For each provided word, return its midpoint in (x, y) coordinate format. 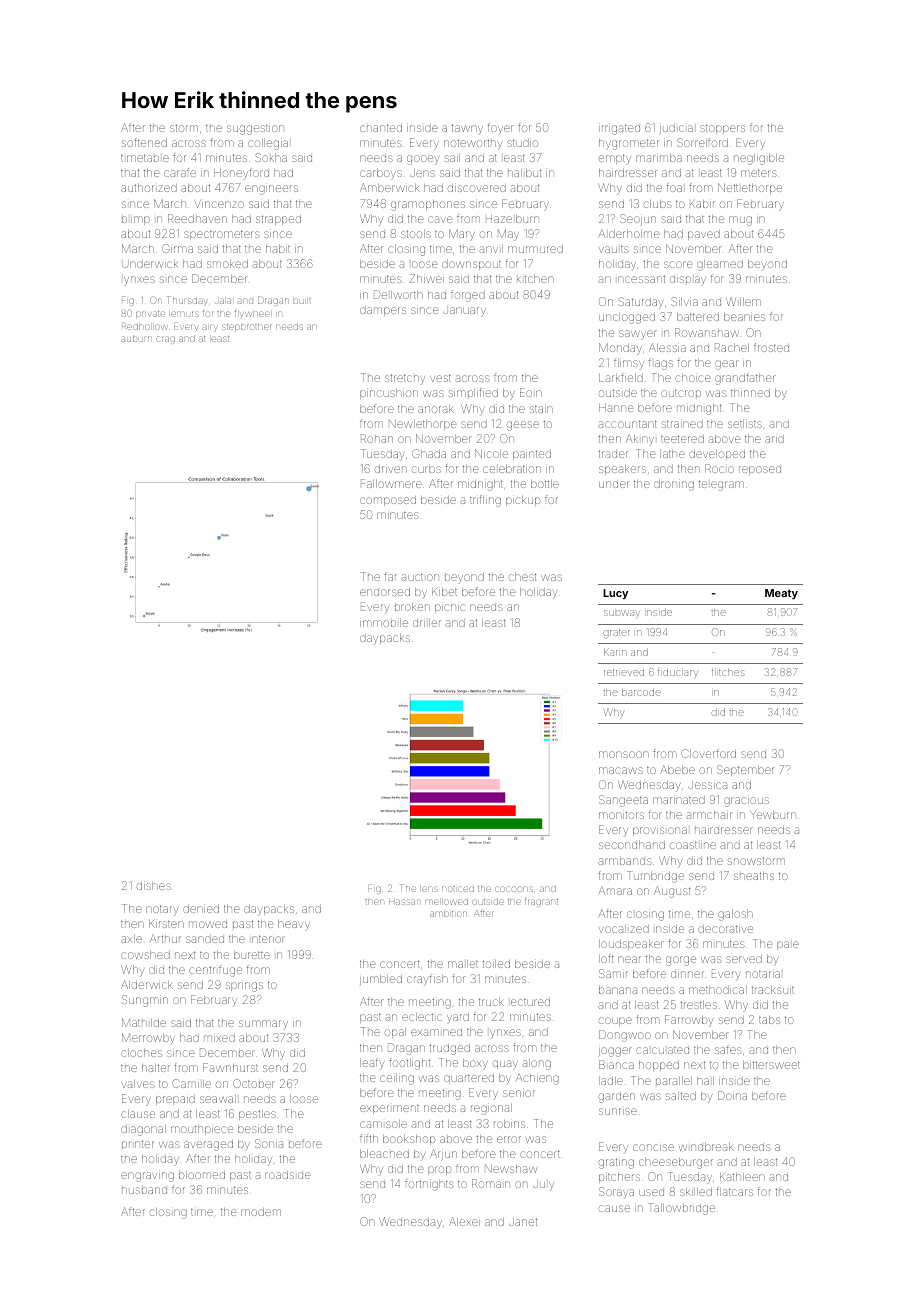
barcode (641, 692)
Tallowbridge (681, 1209)
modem (261, 1212)
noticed (458, 889)
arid (774, 439)
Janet (523, 1222)
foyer (499, 129)
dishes (154, 886)
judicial (676, 129)
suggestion (255, 130)
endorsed (385, 592)
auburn (136, 339)
